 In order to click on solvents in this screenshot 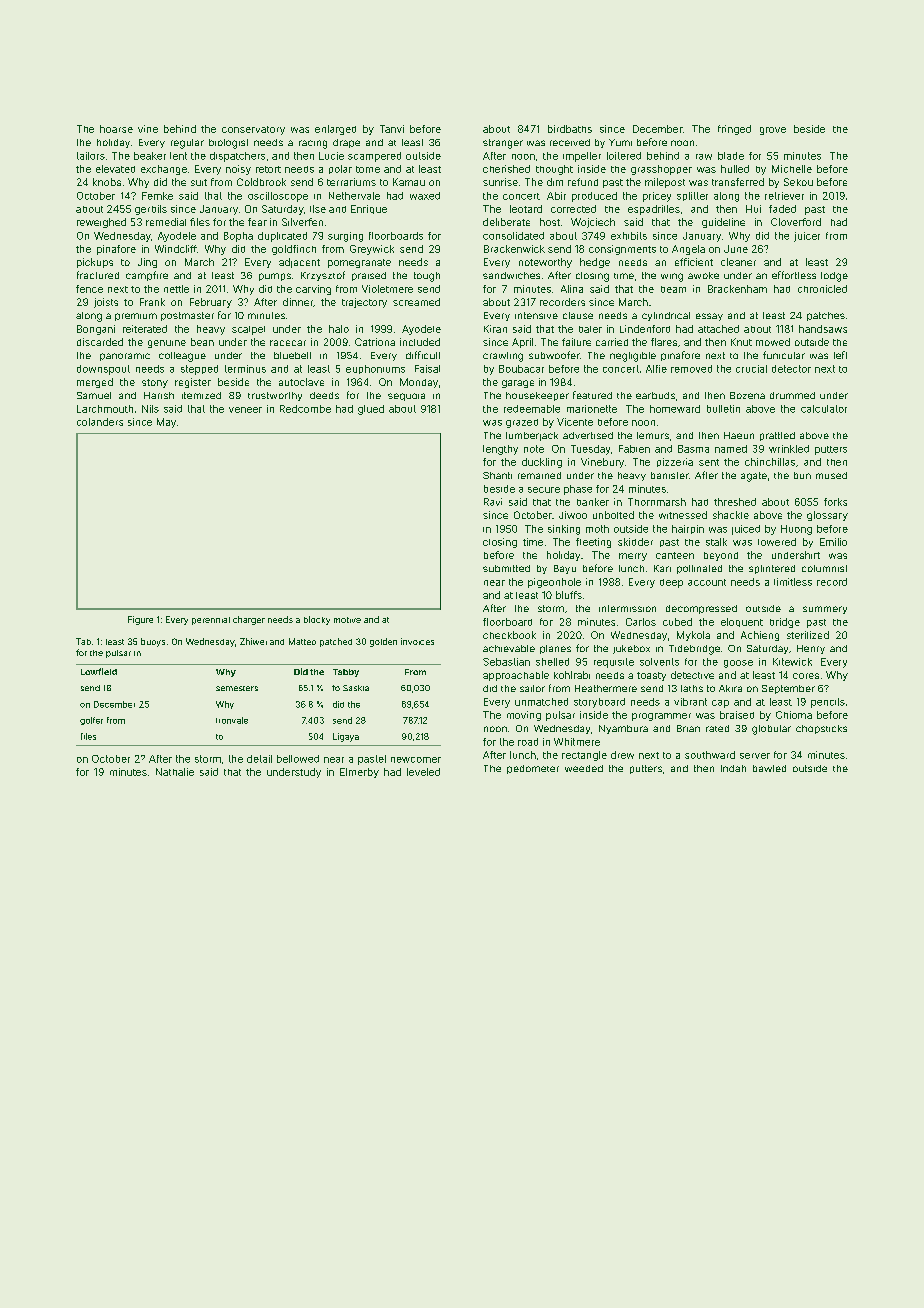, I will do `click(659, 662)`.
